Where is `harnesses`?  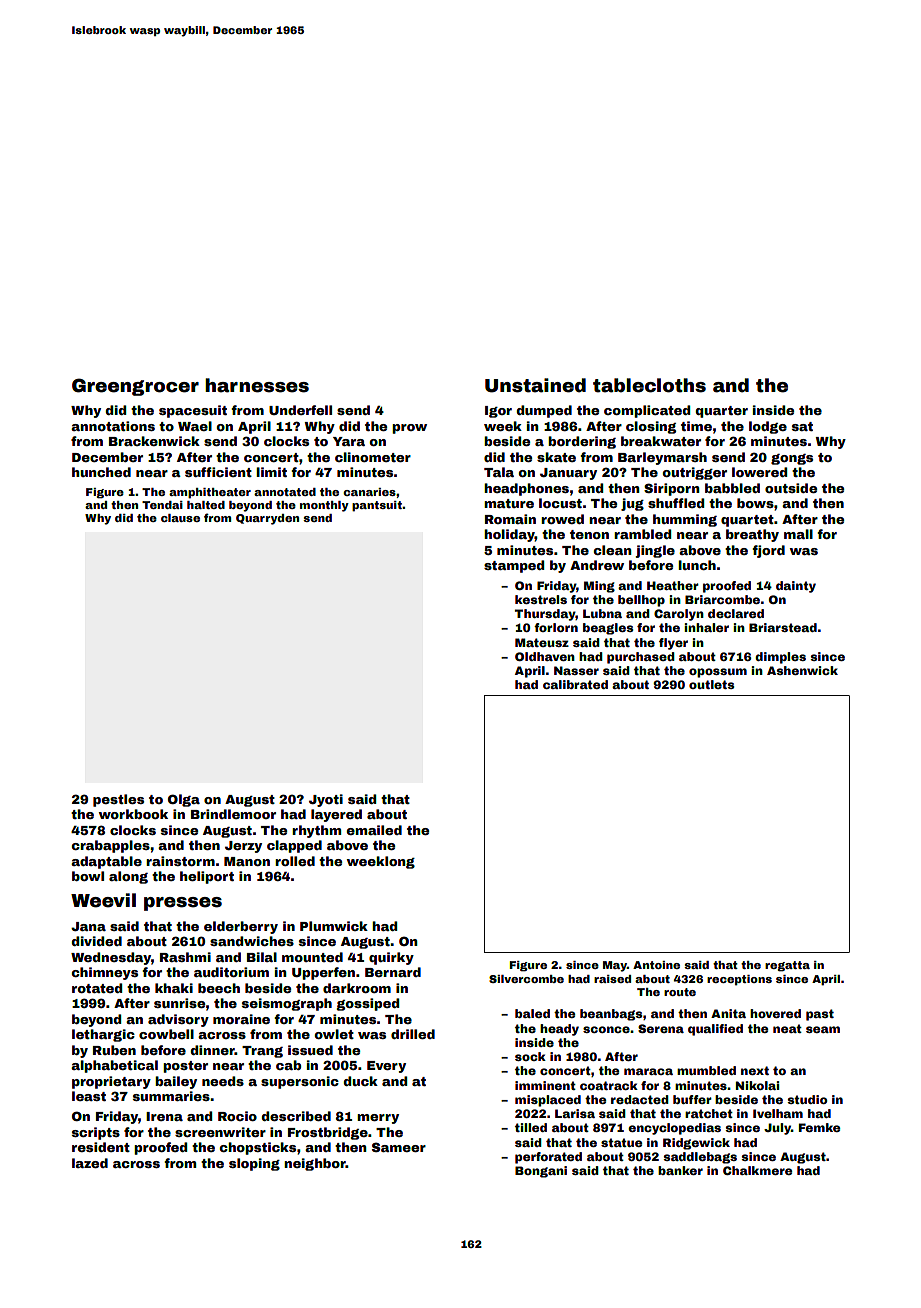 harnesses is located at coordinates (257, 385).
